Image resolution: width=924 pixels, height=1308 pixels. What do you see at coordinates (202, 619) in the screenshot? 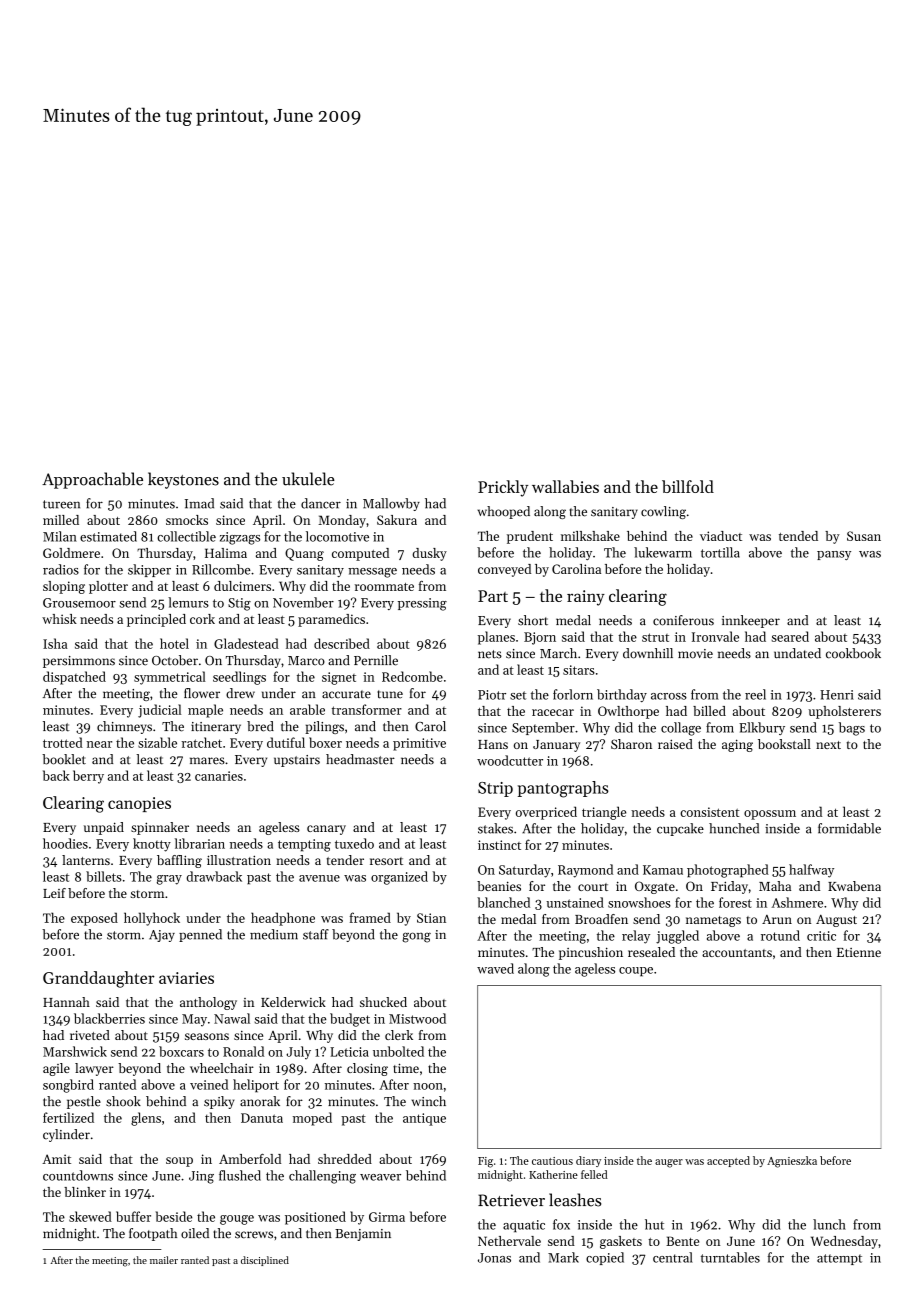
I see `cork` at bounding box center [202, 619].
